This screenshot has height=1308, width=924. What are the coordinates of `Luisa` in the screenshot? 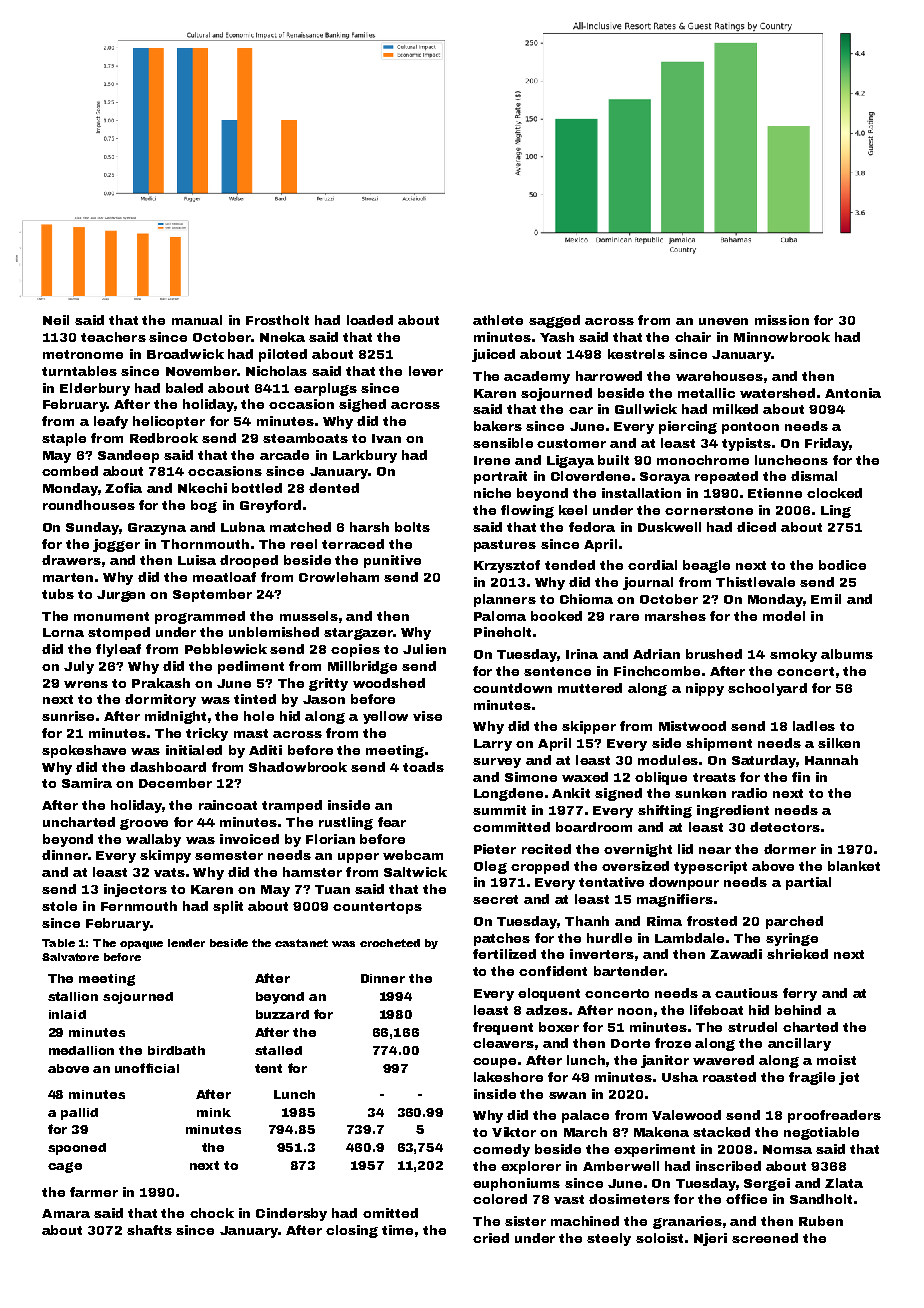 It's located at (197, 560).
